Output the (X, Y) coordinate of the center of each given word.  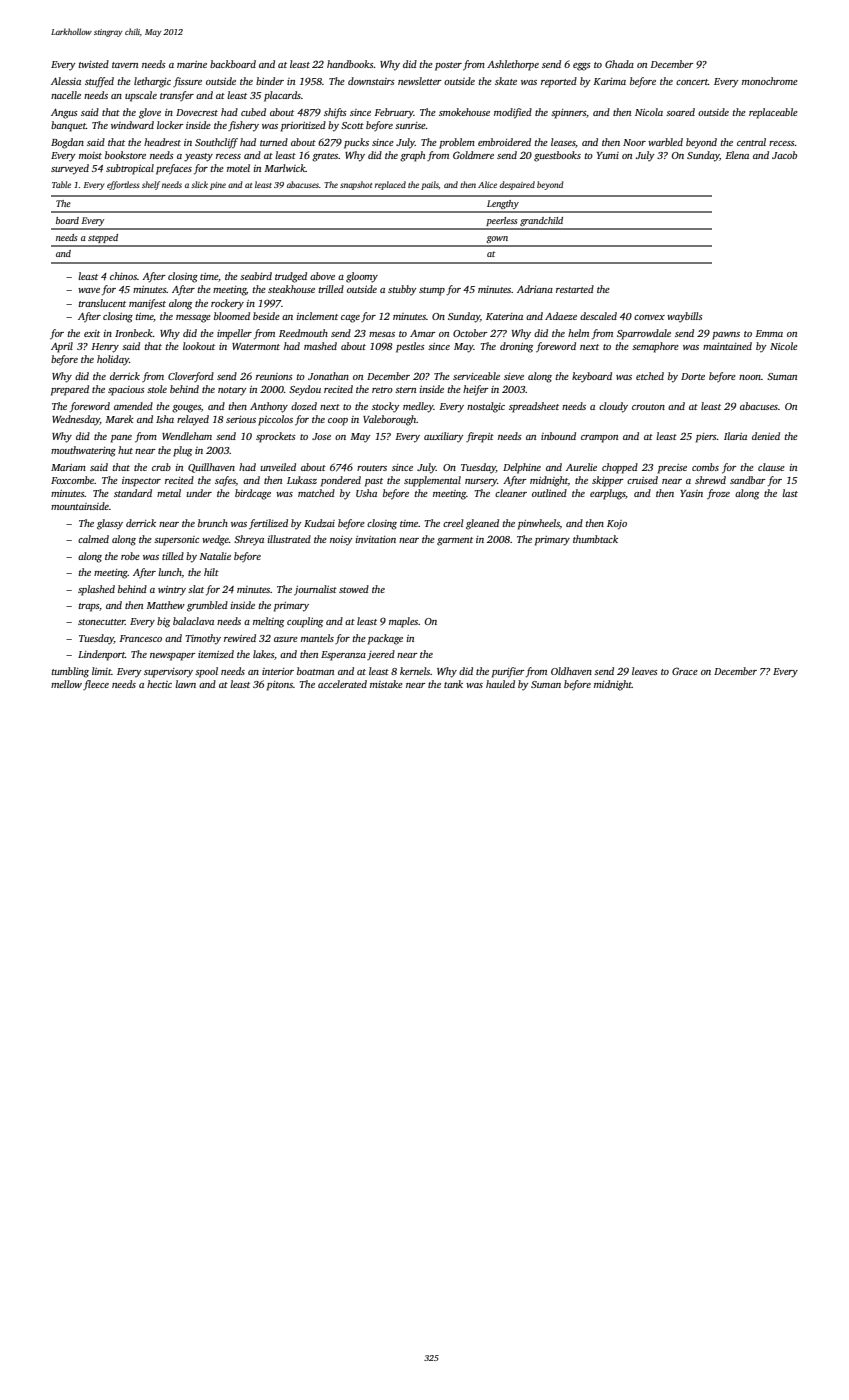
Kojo (617, 525)
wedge (215, 540)
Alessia (66, 81)
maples (403, 622)
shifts (335, 113)
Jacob (784, 155)
